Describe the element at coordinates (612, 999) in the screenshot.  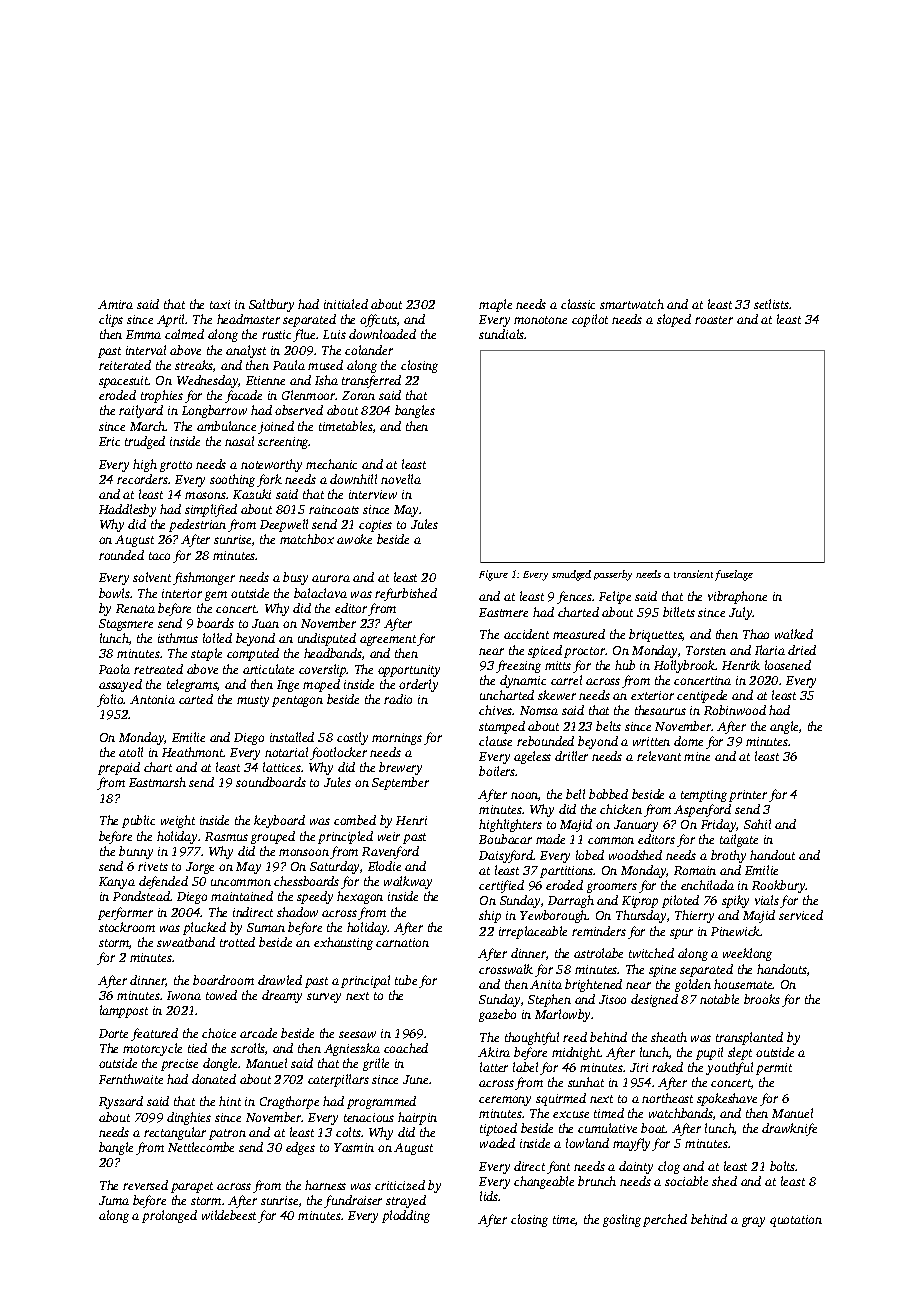
I see `Jisoo` at that location.
